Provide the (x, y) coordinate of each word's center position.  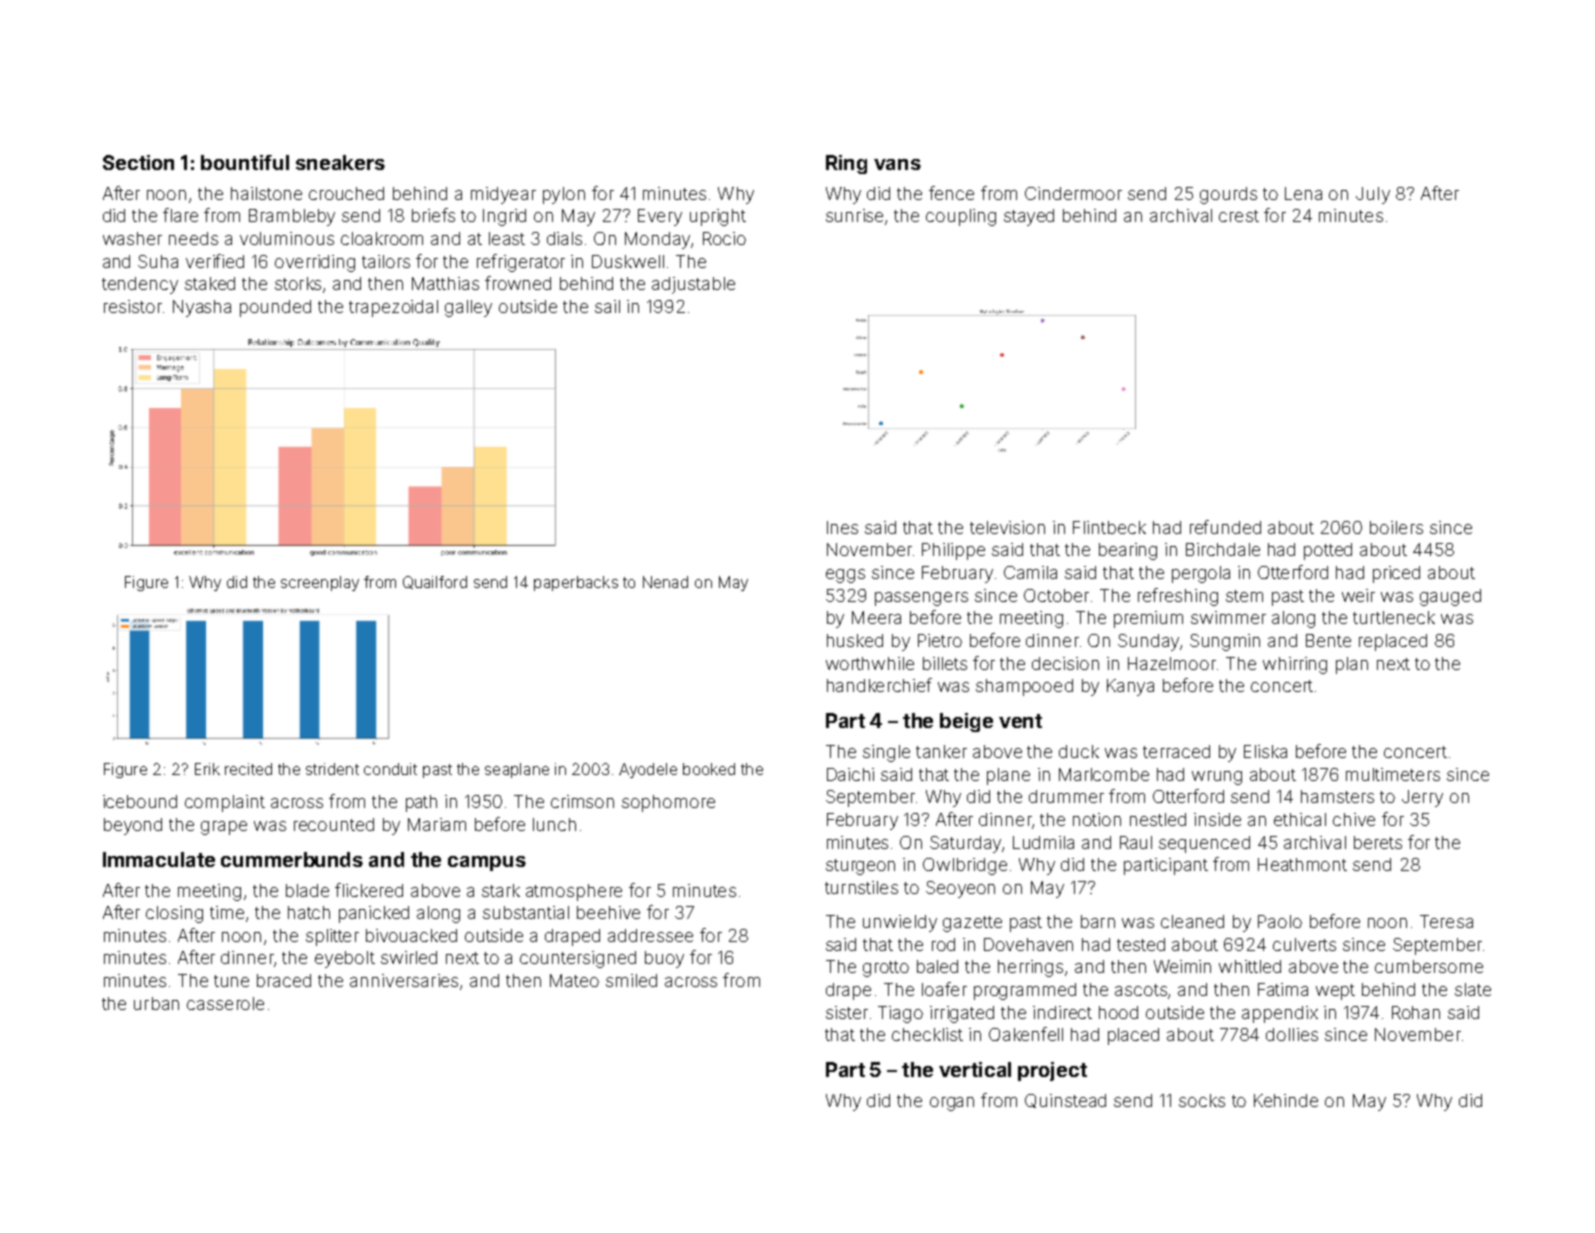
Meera (876, 617)
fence (951, 193)
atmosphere (574, 892)
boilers (1396, 527)
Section (138, 162)
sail (607, 306)
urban (156, 1003)
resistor (133, 306)
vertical (975, 1069)
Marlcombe (1104, 774)
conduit (390, 769)
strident (332, 769)
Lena (1303, 193)
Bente (1328, 640)
